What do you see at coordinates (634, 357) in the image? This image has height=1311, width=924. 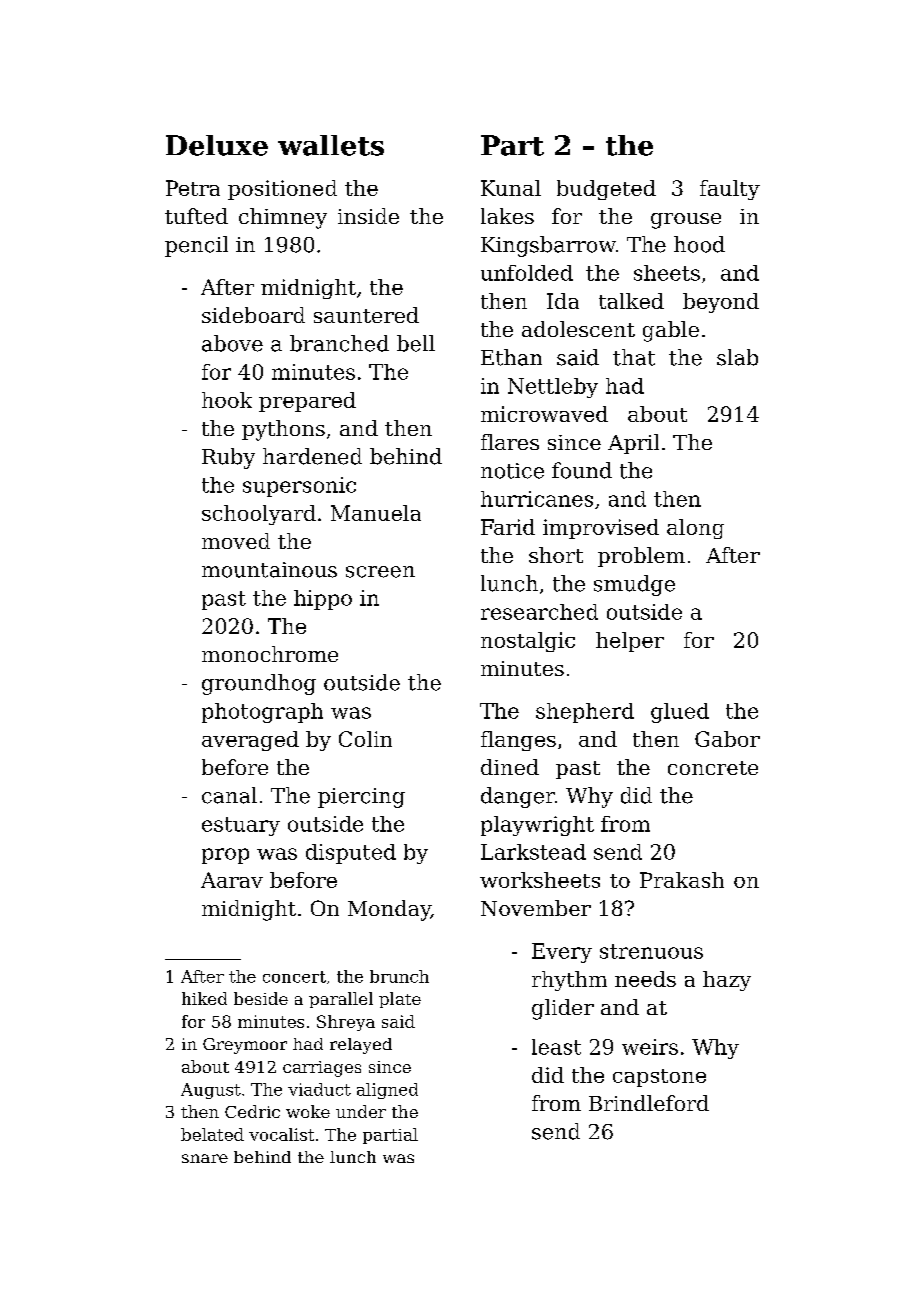 I see `that` at bounding box center [634, 357].
